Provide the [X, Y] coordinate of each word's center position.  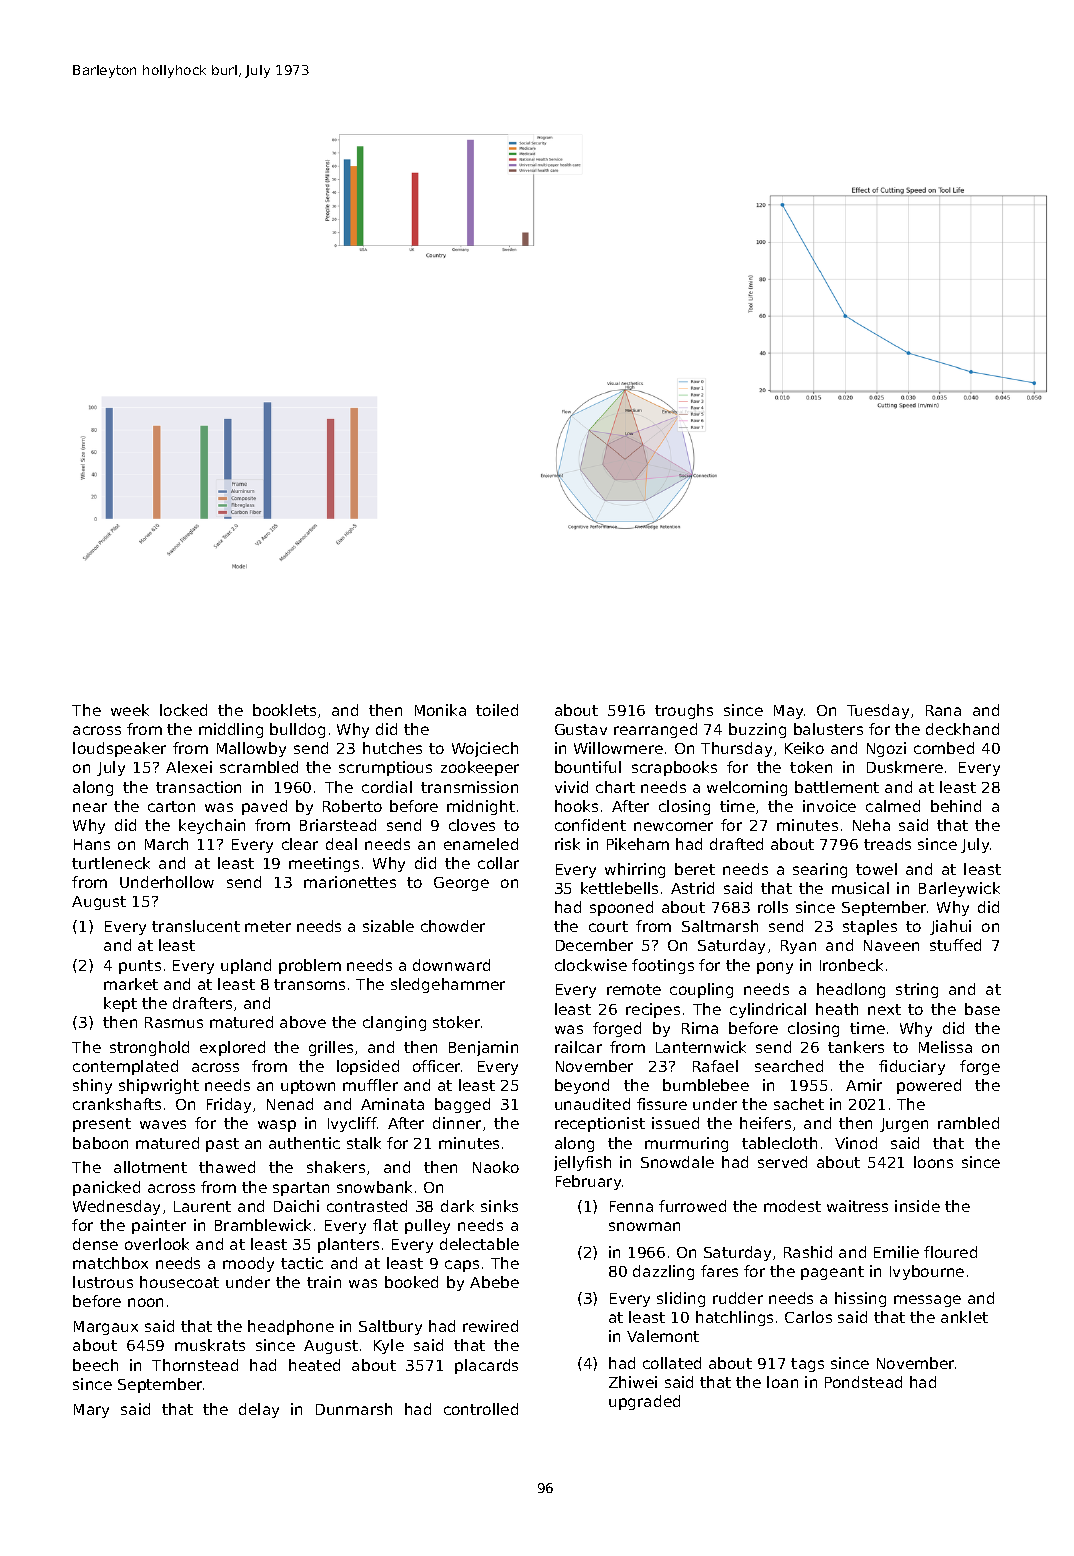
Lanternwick [701, 1047]
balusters [828, 729]
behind [956, 806]
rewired [490, 1326]
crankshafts [117, 1104]
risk [567, 844]
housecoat [179, 1282]
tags [807, 1365]
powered [929, 1086]
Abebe [494, 1282]
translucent [196, 926]
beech [95, 1365]
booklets [284, 710]
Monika [440, 710]
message [927, 1301]
